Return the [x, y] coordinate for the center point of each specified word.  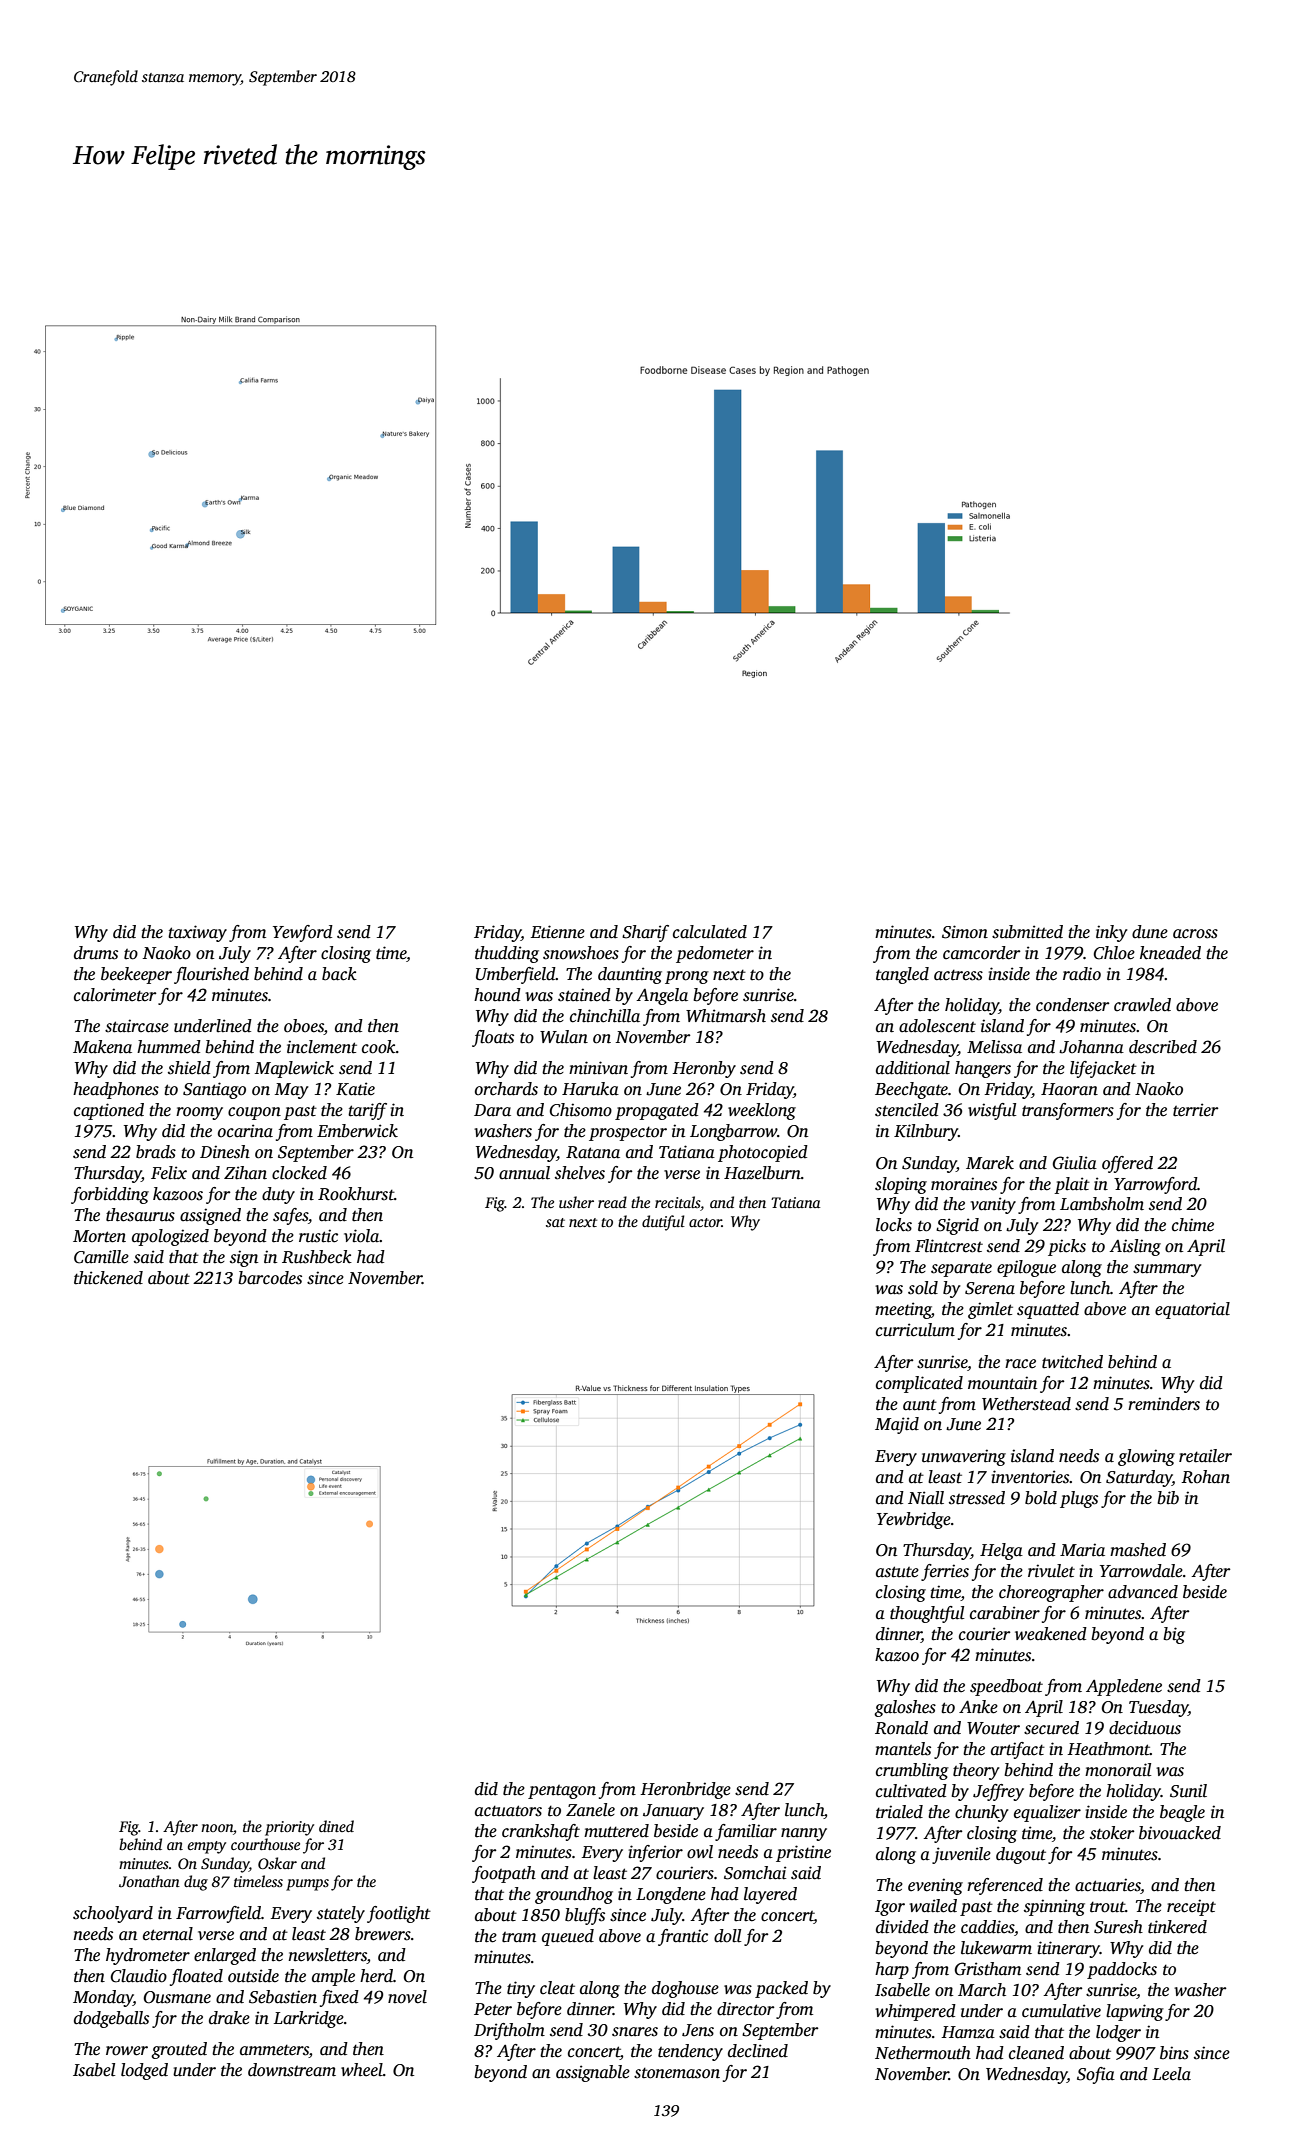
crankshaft [541, 1832]
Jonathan [149, 1881]
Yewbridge [914, 1520]
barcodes [270, 1278]
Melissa [994, 1047]
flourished [211, 975]
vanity [993, 1205]
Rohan [1205, 1477]
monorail [1118, 1770]
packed [781, 1989]
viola [362, 1236]
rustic [318, 1236]
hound [497, 995]
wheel [362, 2070]
